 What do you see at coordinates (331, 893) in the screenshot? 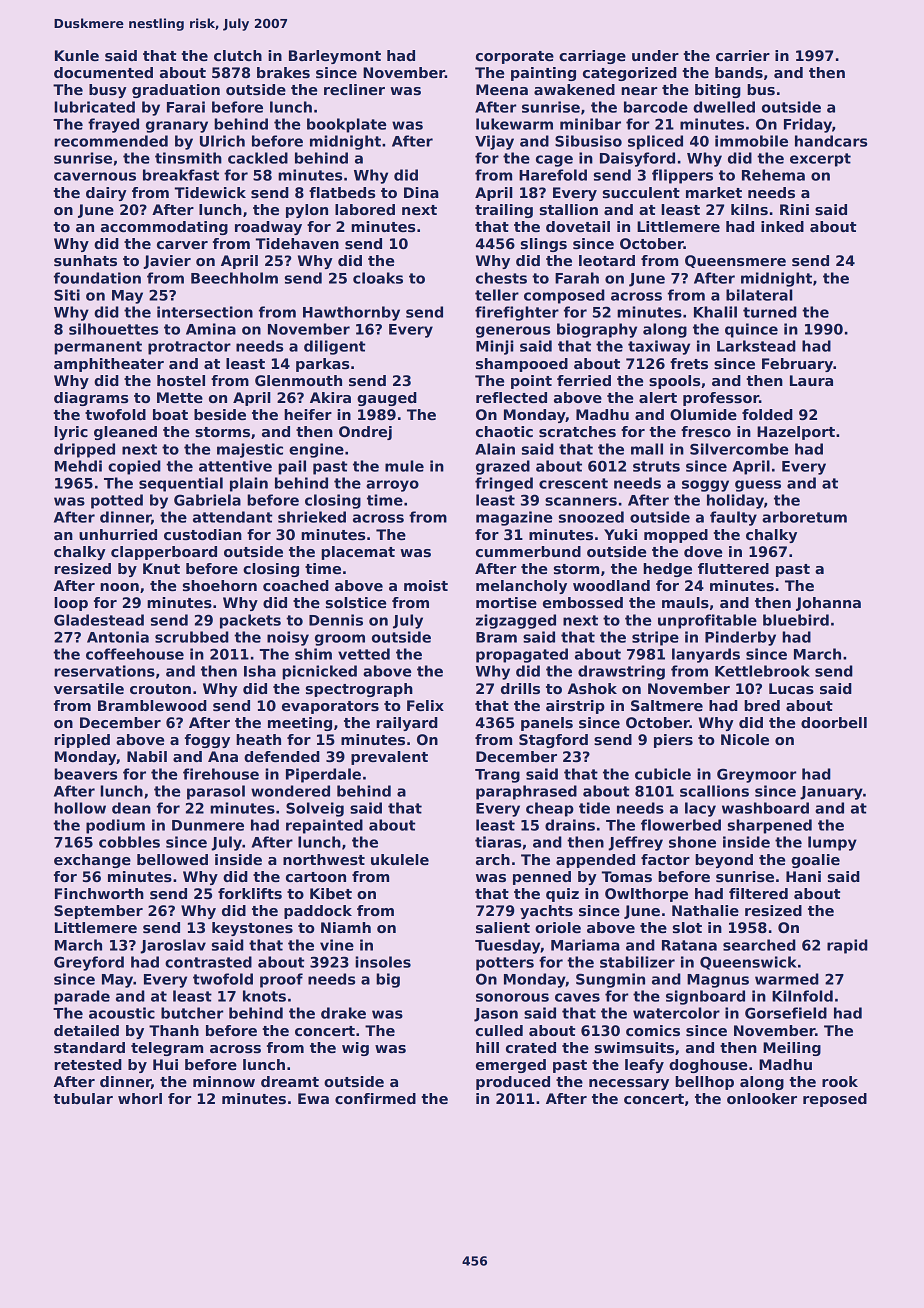
I see `Kibet` at bounding box center [331, 893].
